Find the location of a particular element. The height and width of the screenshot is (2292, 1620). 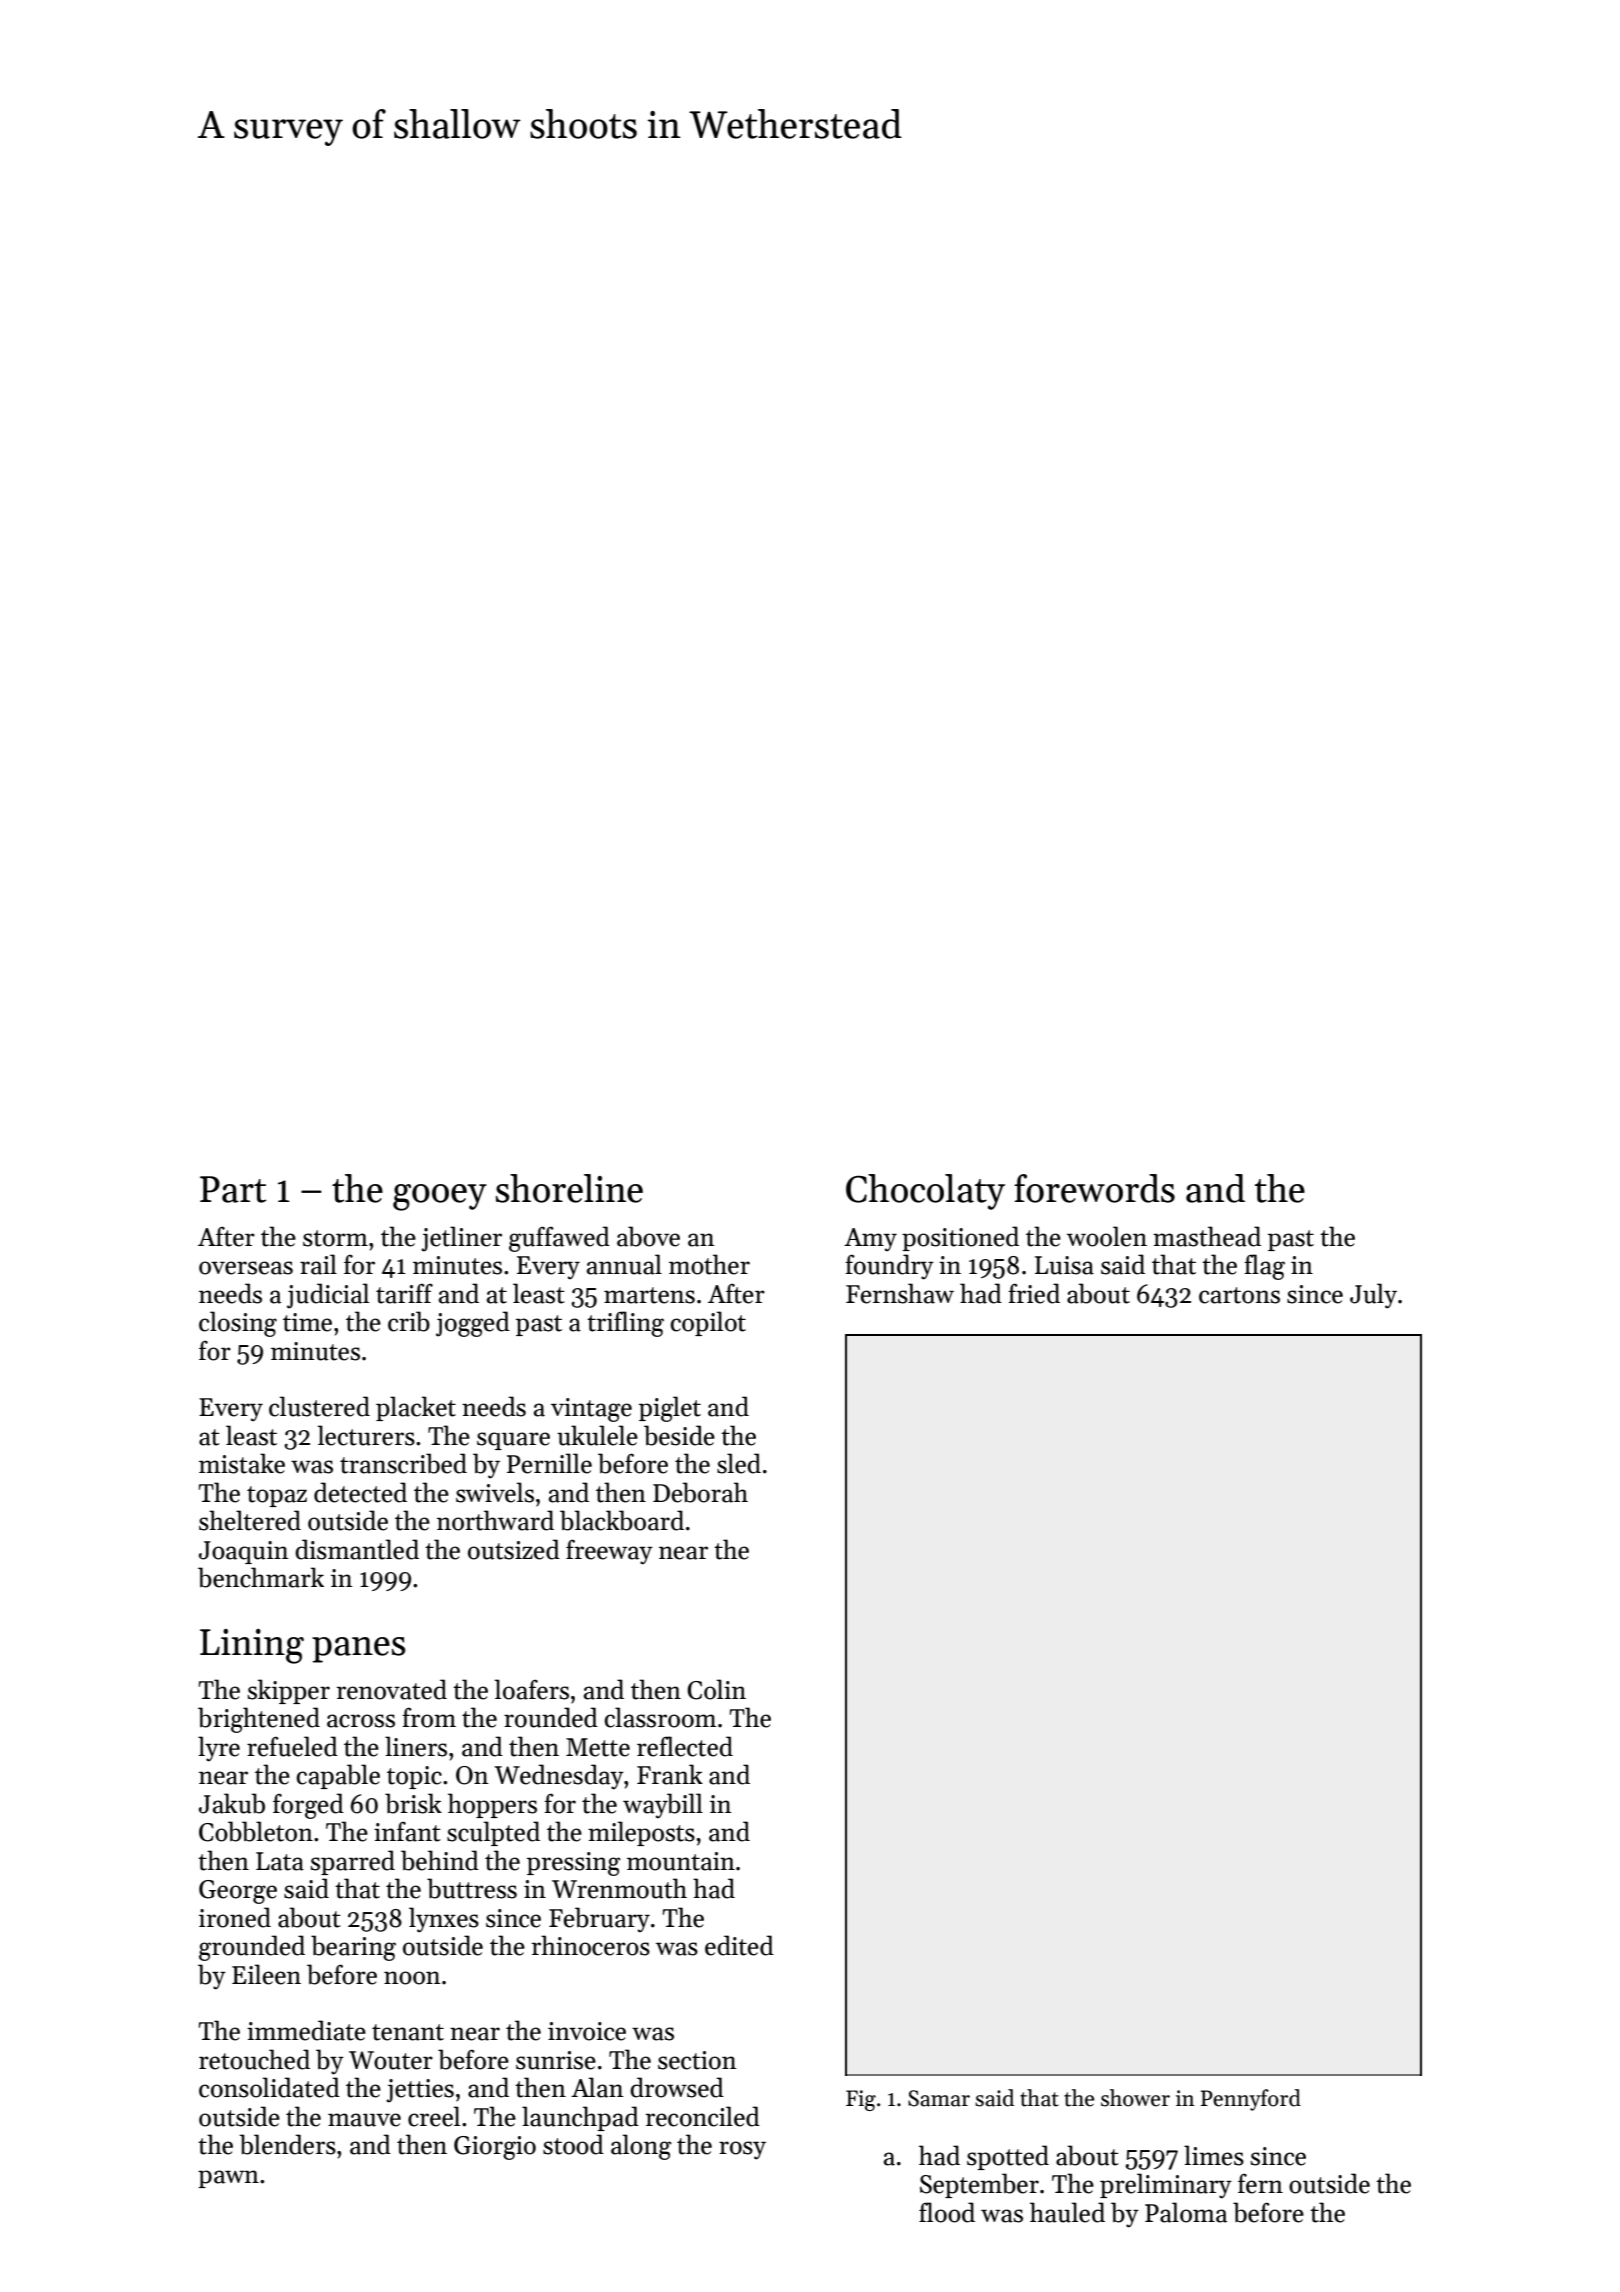

mileposts is located at coordinates (641, 1833).
